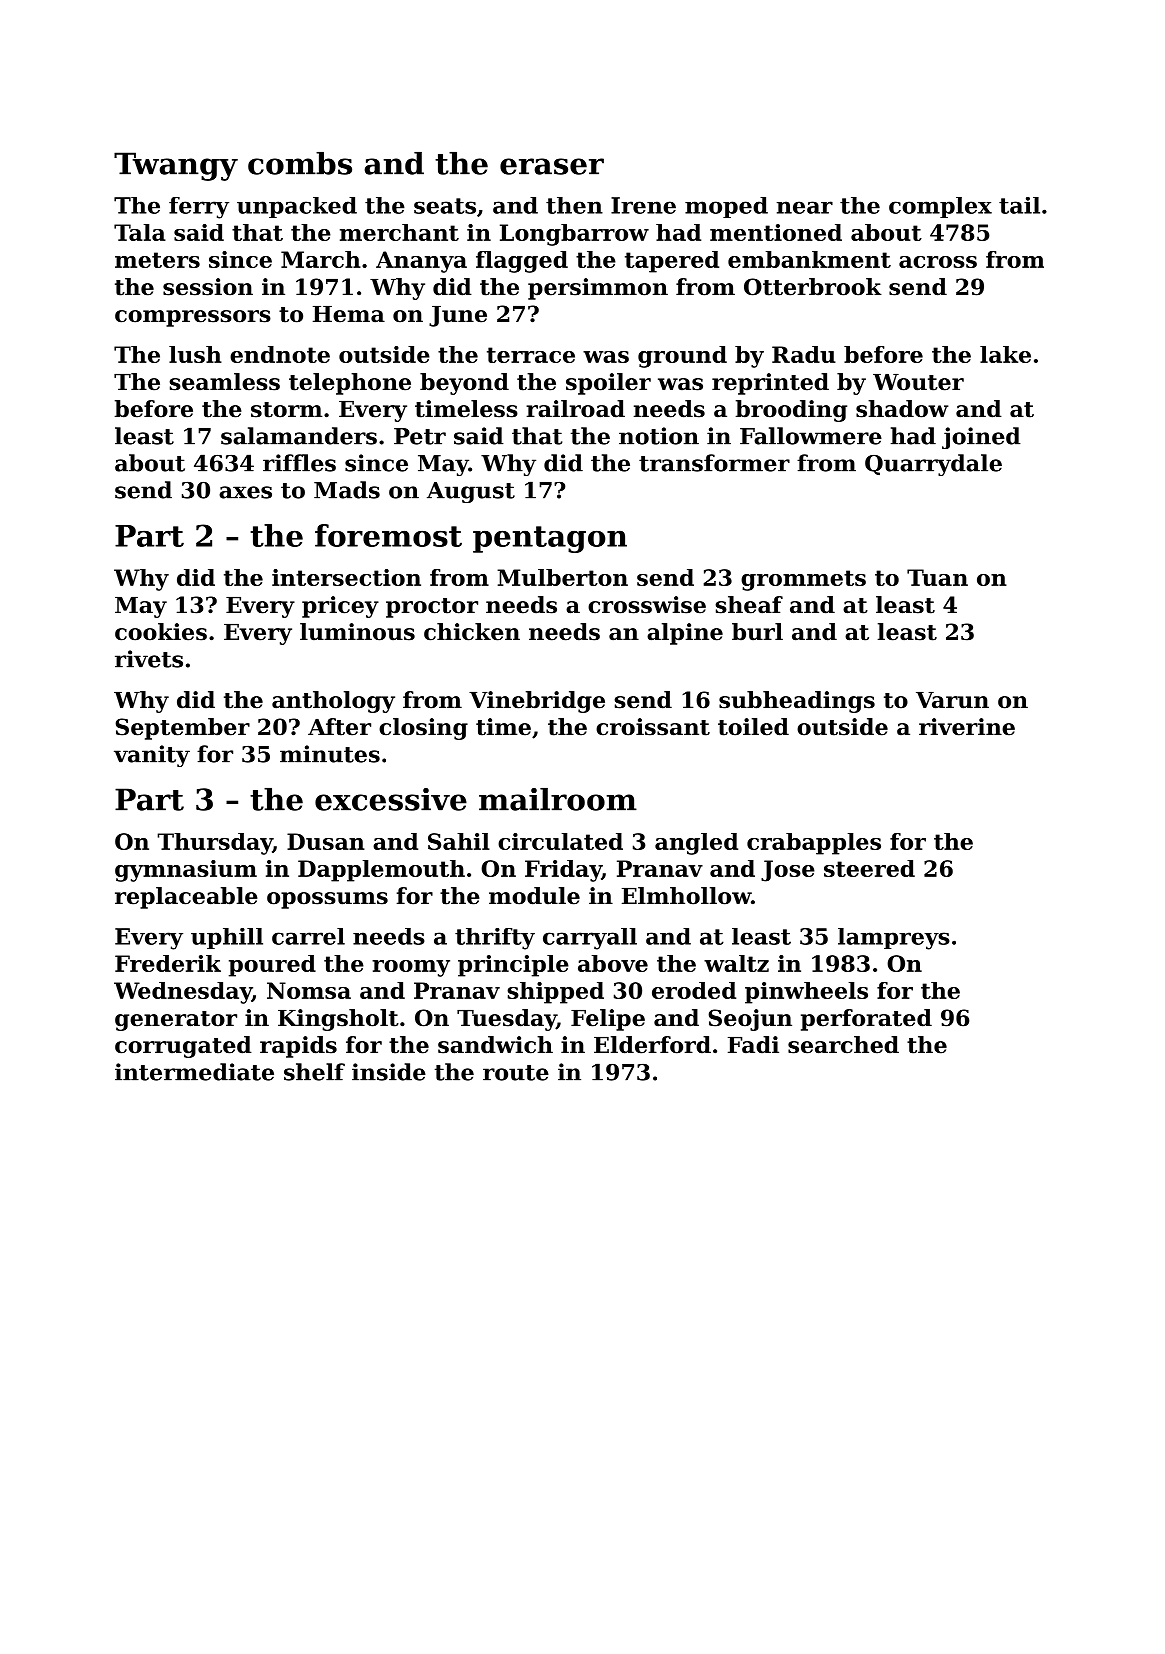 The height and width of the page is (1654, 1165). I want to click on corrugated, so click(183, 1047).
